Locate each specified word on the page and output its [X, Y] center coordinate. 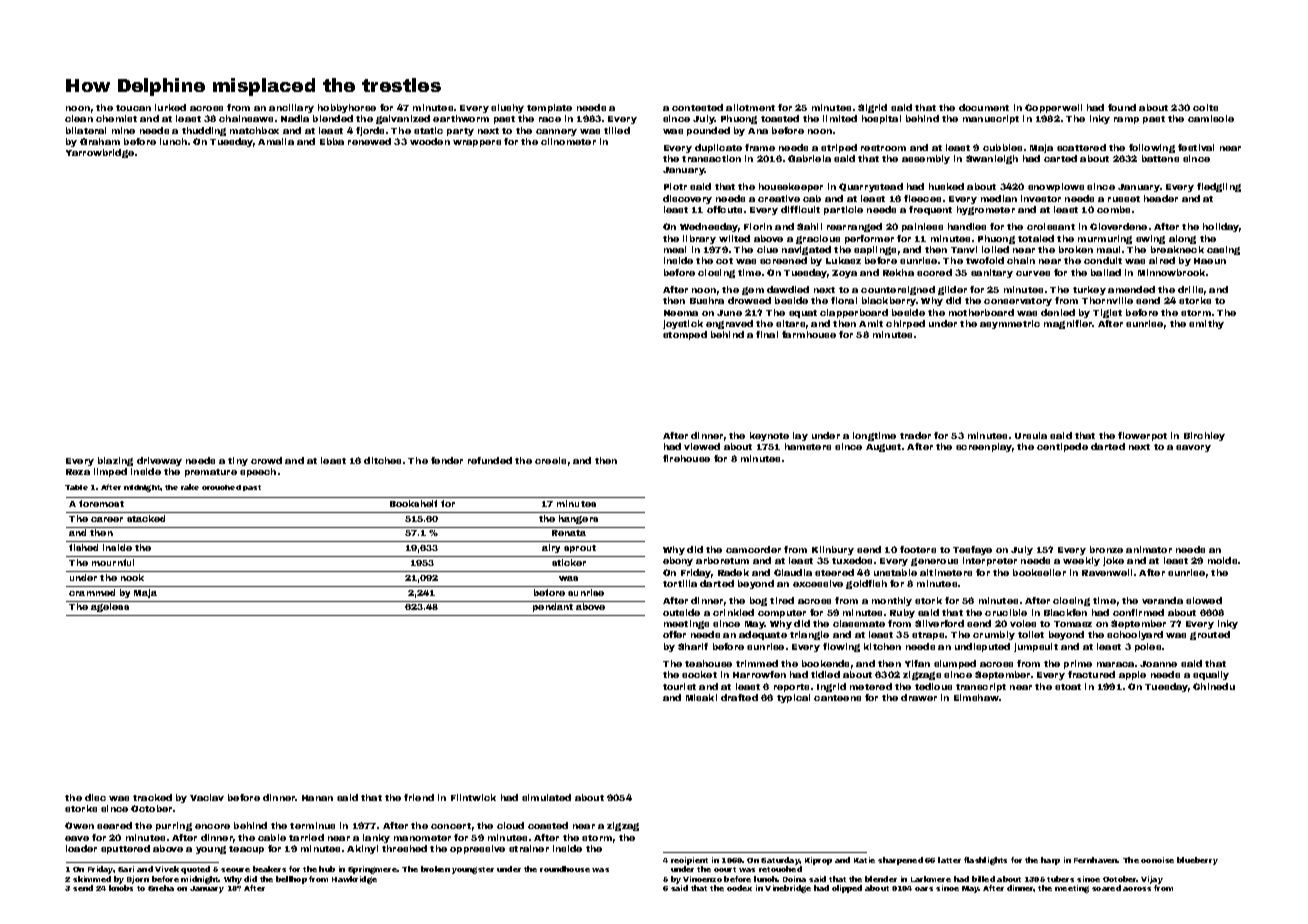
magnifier [1068, 324]
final [767, 334]
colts [1205, 107]
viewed [702, 446]
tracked [152, 797]
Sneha [161, 888]
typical [793, 698]
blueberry [1197, 861]
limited [840, 118]
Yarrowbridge [100, 153]
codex [739, 888]
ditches [382, 460]
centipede [1062, 447]
